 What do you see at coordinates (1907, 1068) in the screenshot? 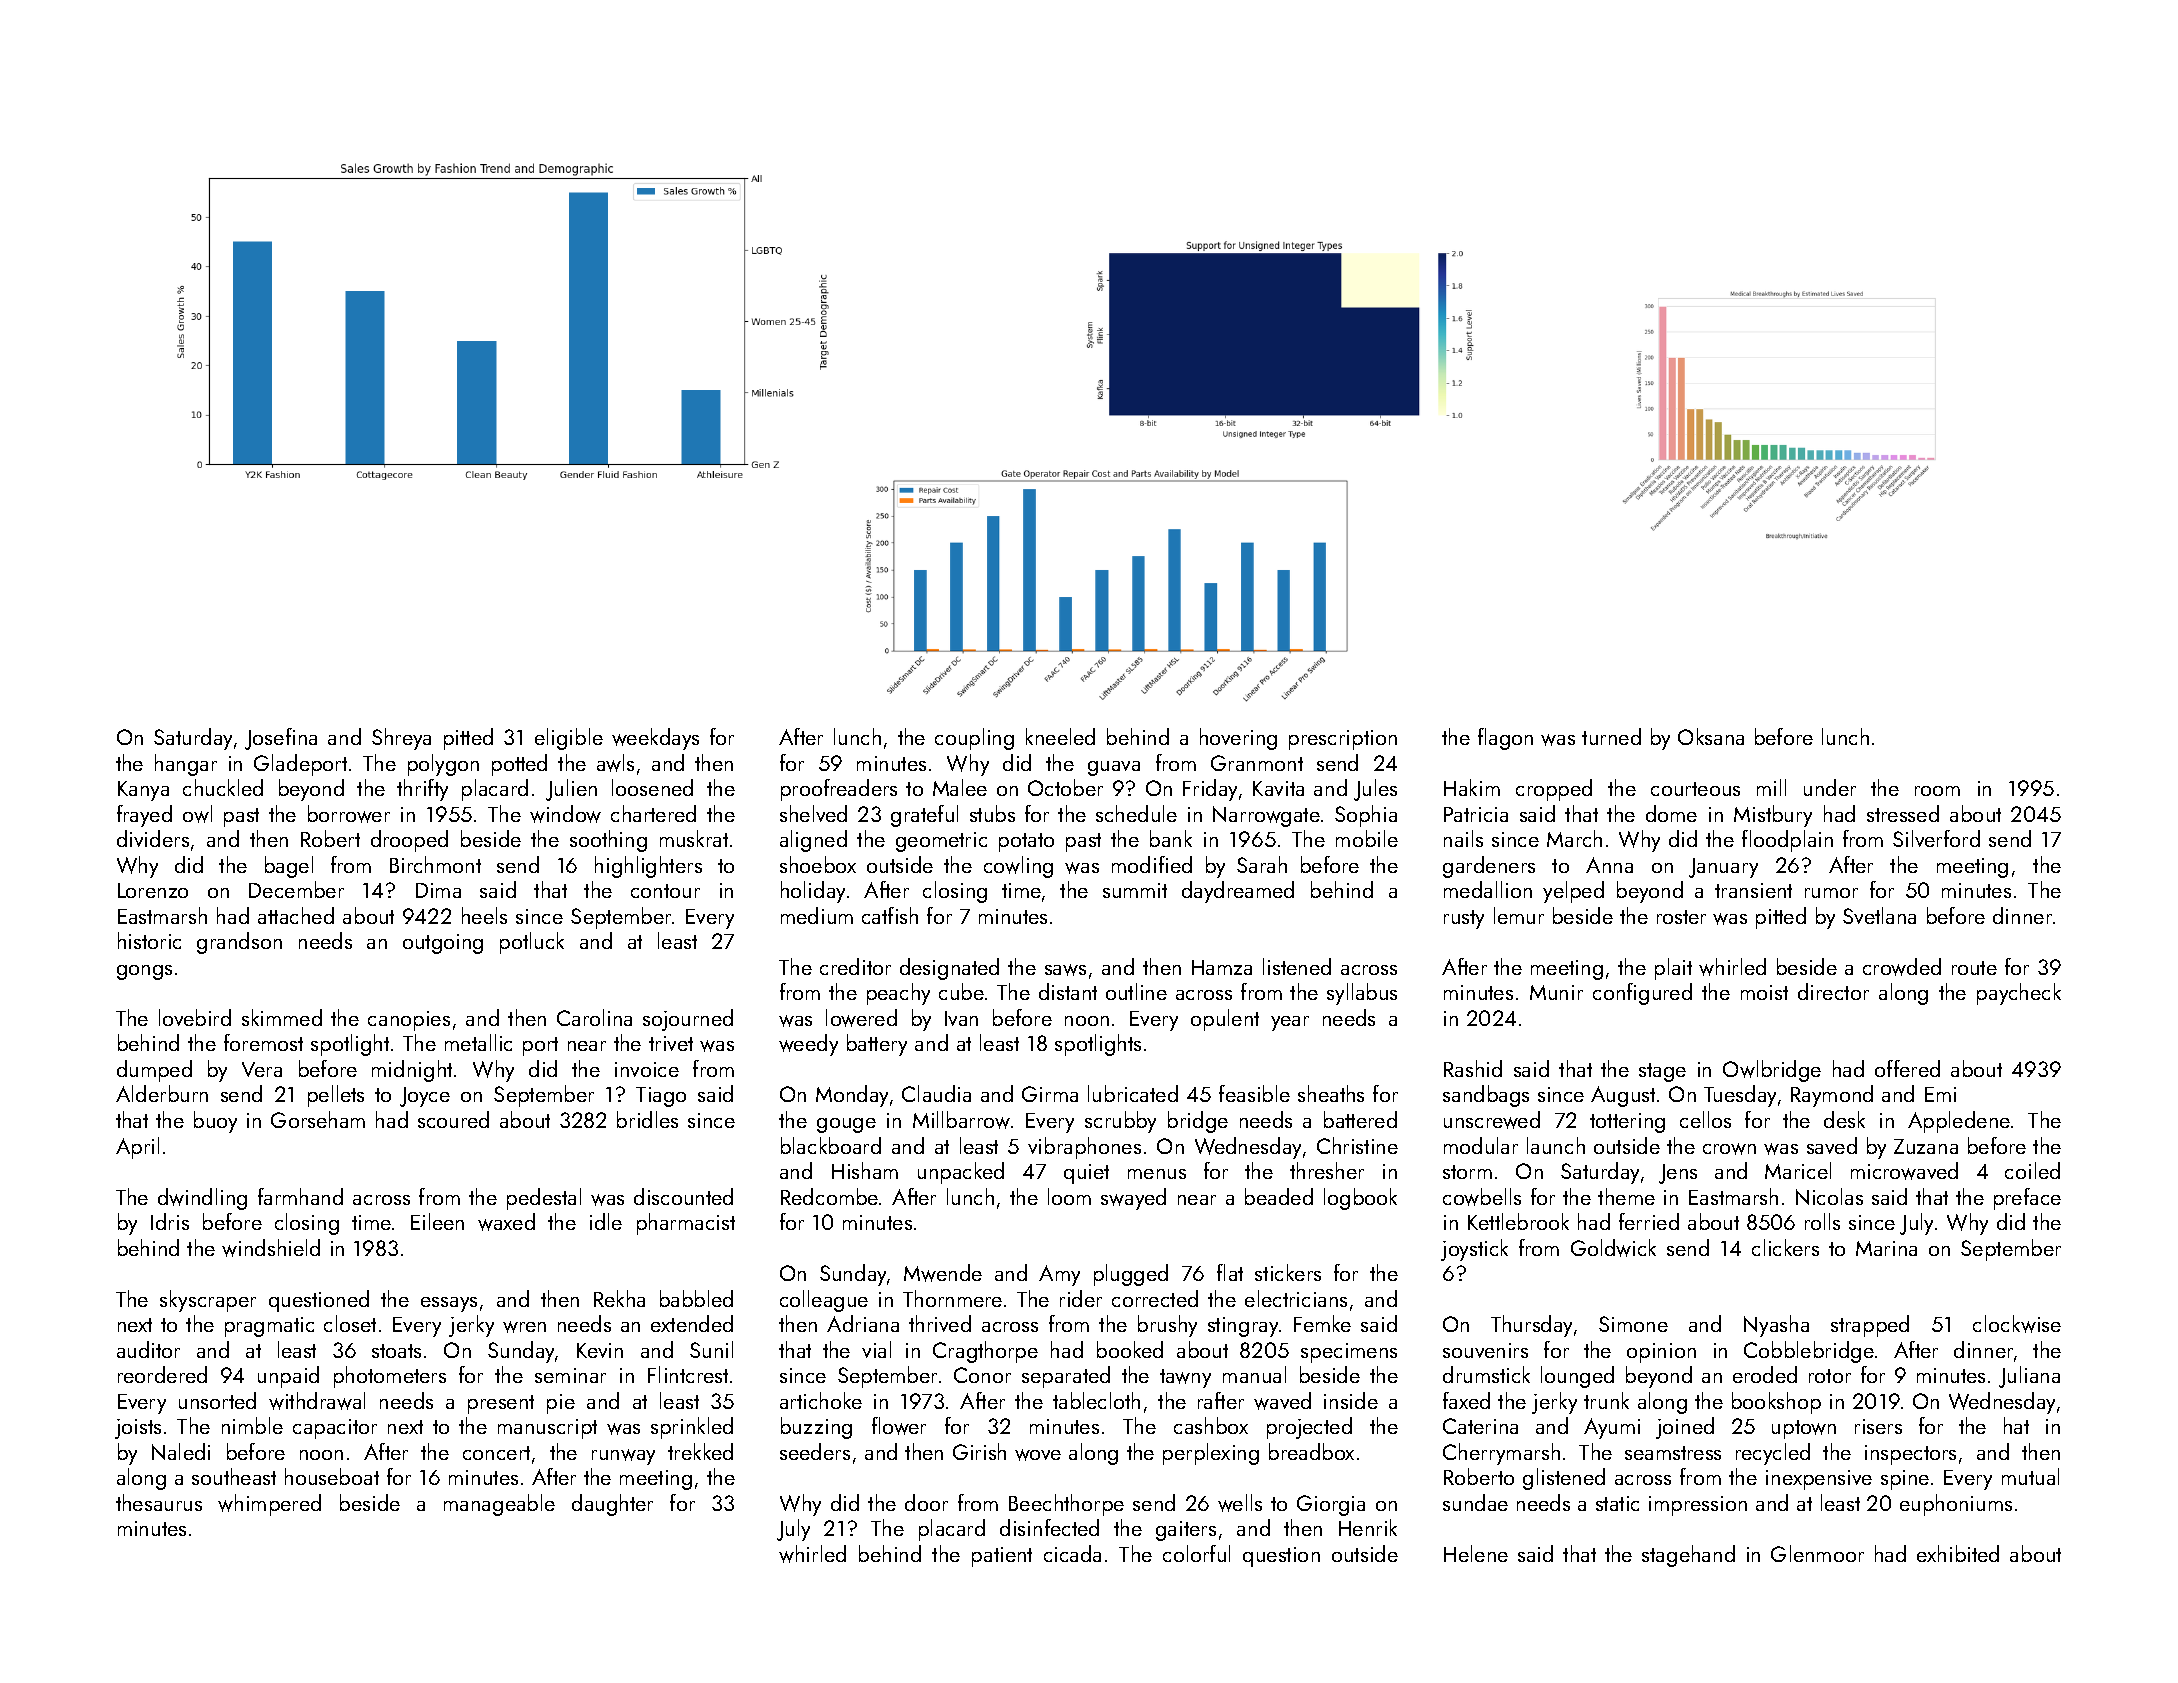
I see `offered` at bounding box center [1907, 1068].
